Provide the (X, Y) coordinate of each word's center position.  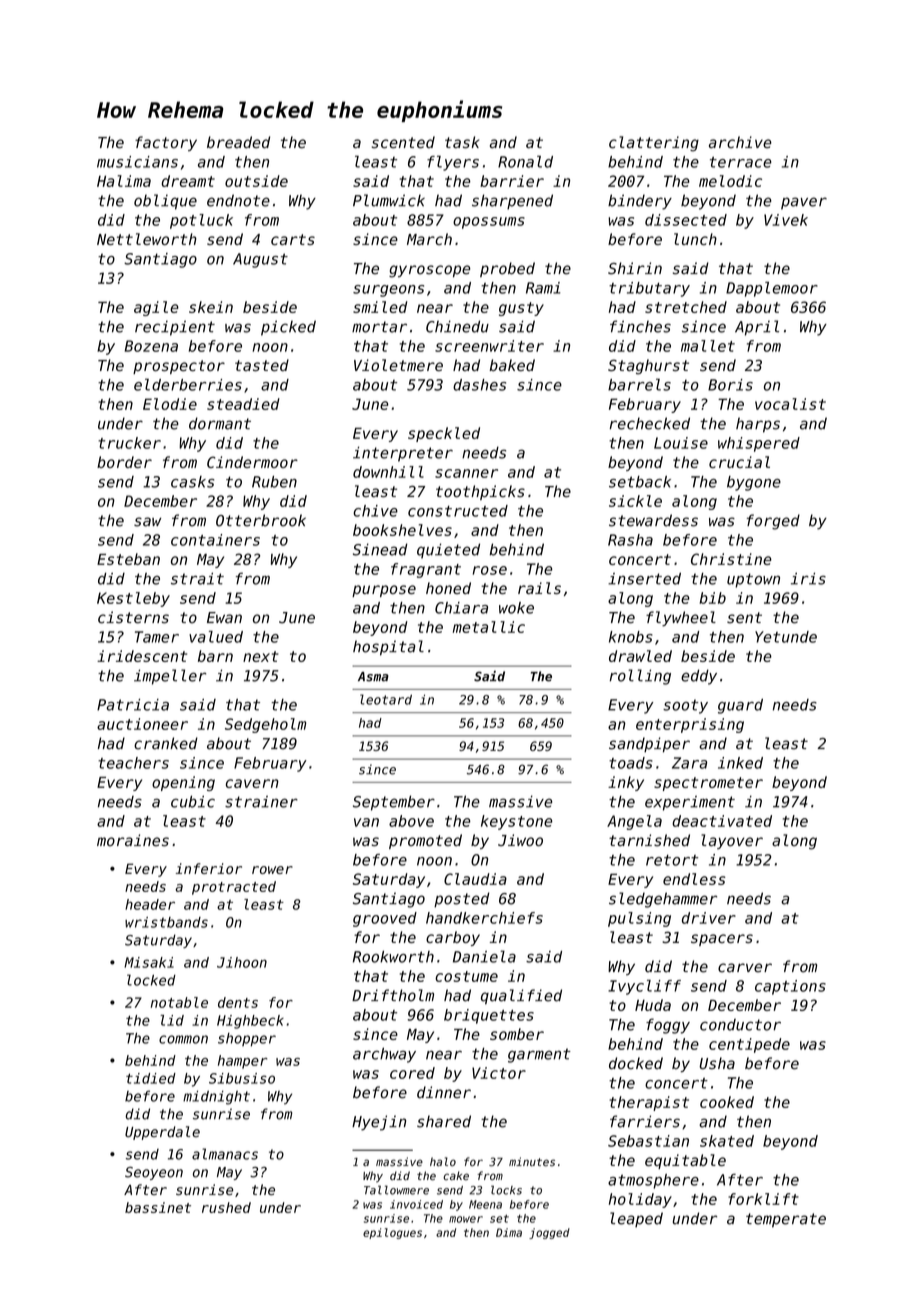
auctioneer (142, 724)
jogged (549, 1233)
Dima (509, 1232)
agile (156, 308)
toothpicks (480, 492)
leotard (386, 699)
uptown (753, 580)
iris (808, 579)
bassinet (158, 1207)
